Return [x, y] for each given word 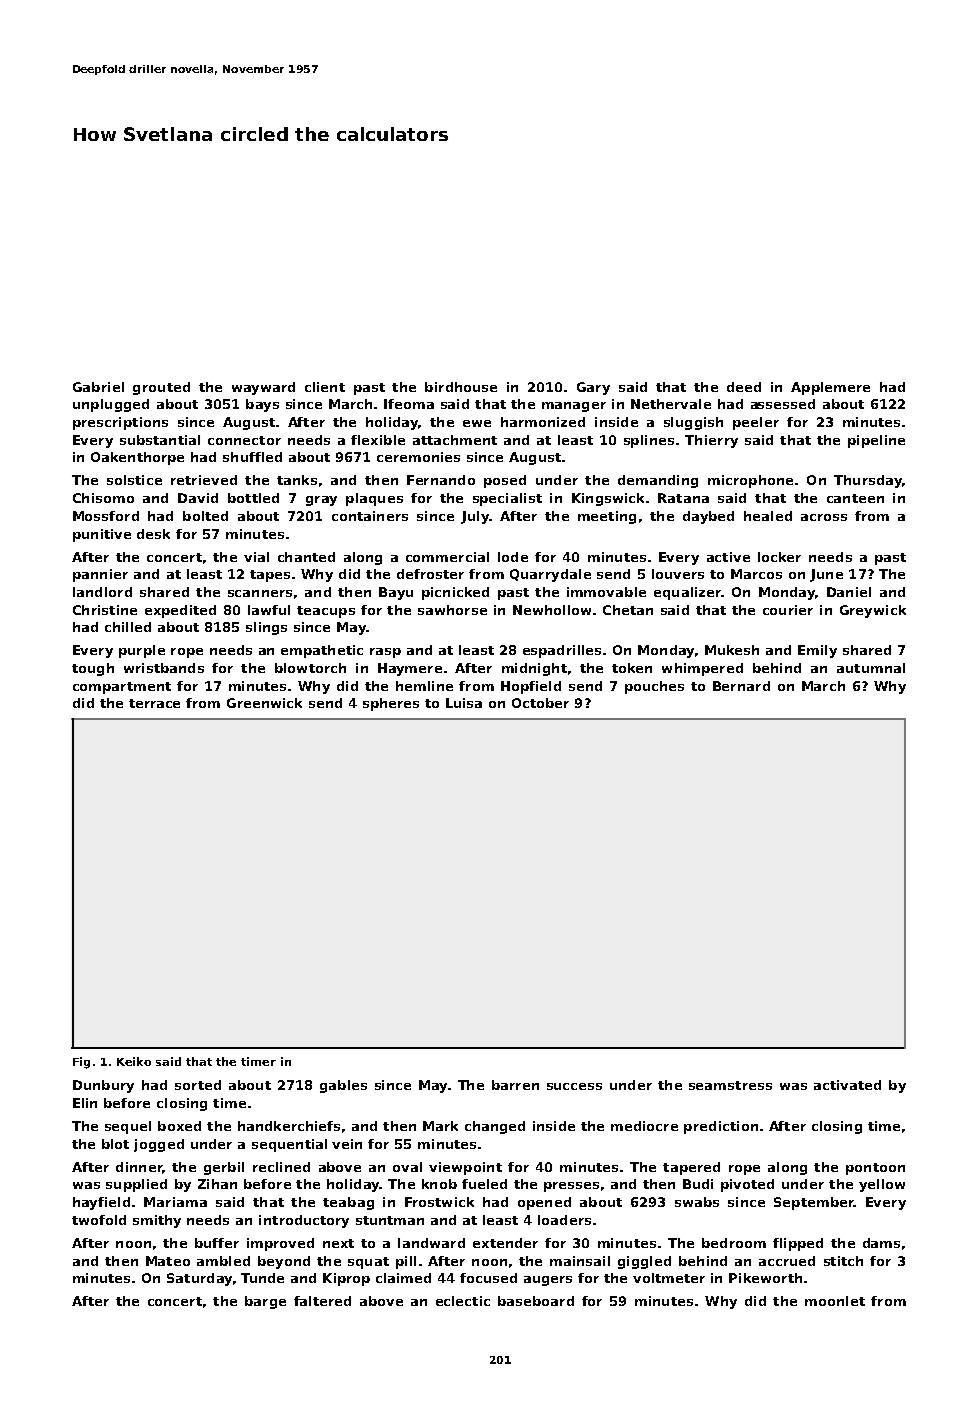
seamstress [730, 1085]
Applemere [830, 388]
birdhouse [461, 387]
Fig [81, 1063]
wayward [263, 388]
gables [343, 1086]
